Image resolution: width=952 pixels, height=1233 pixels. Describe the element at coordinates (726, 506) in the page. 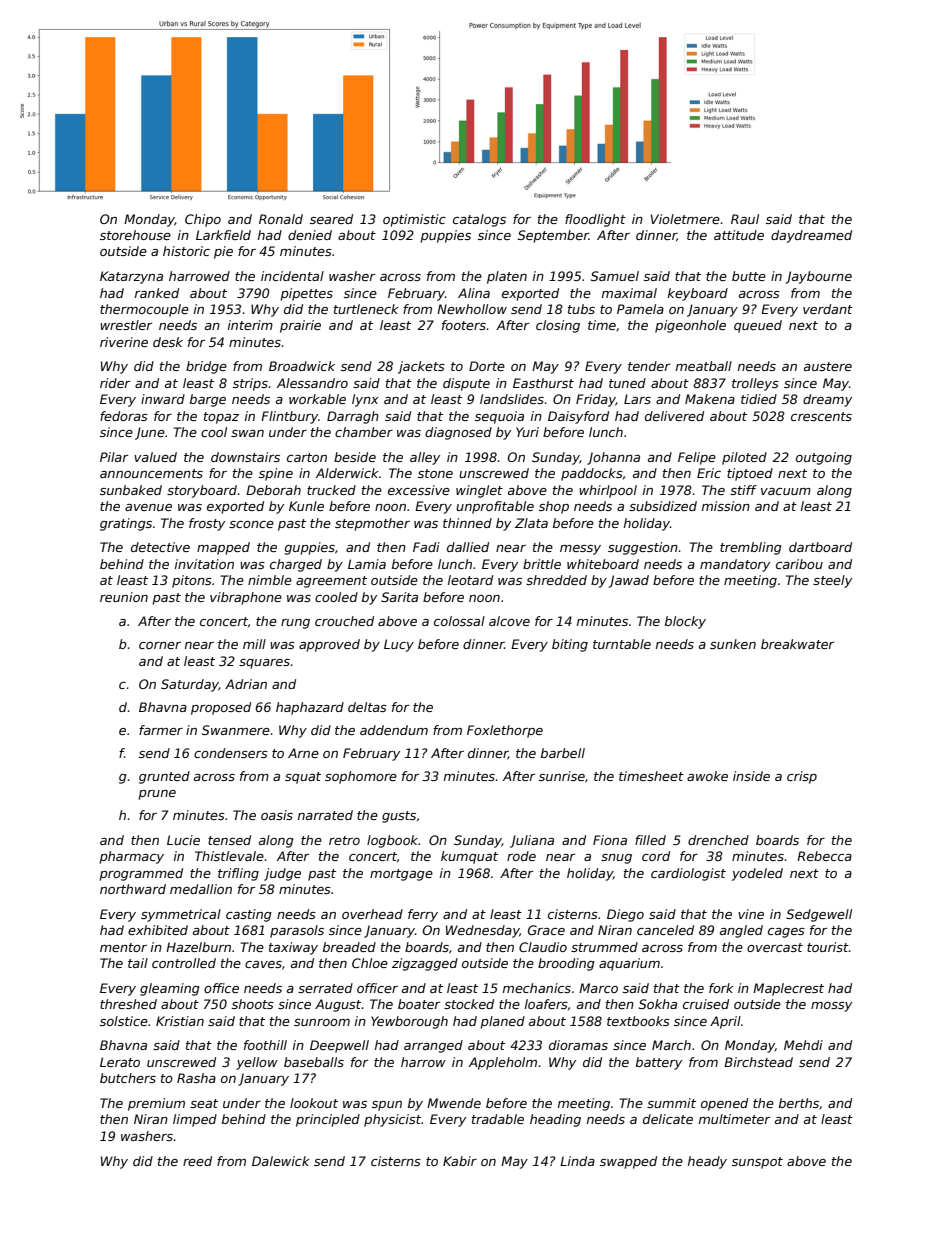

I see `mission` at that location.
